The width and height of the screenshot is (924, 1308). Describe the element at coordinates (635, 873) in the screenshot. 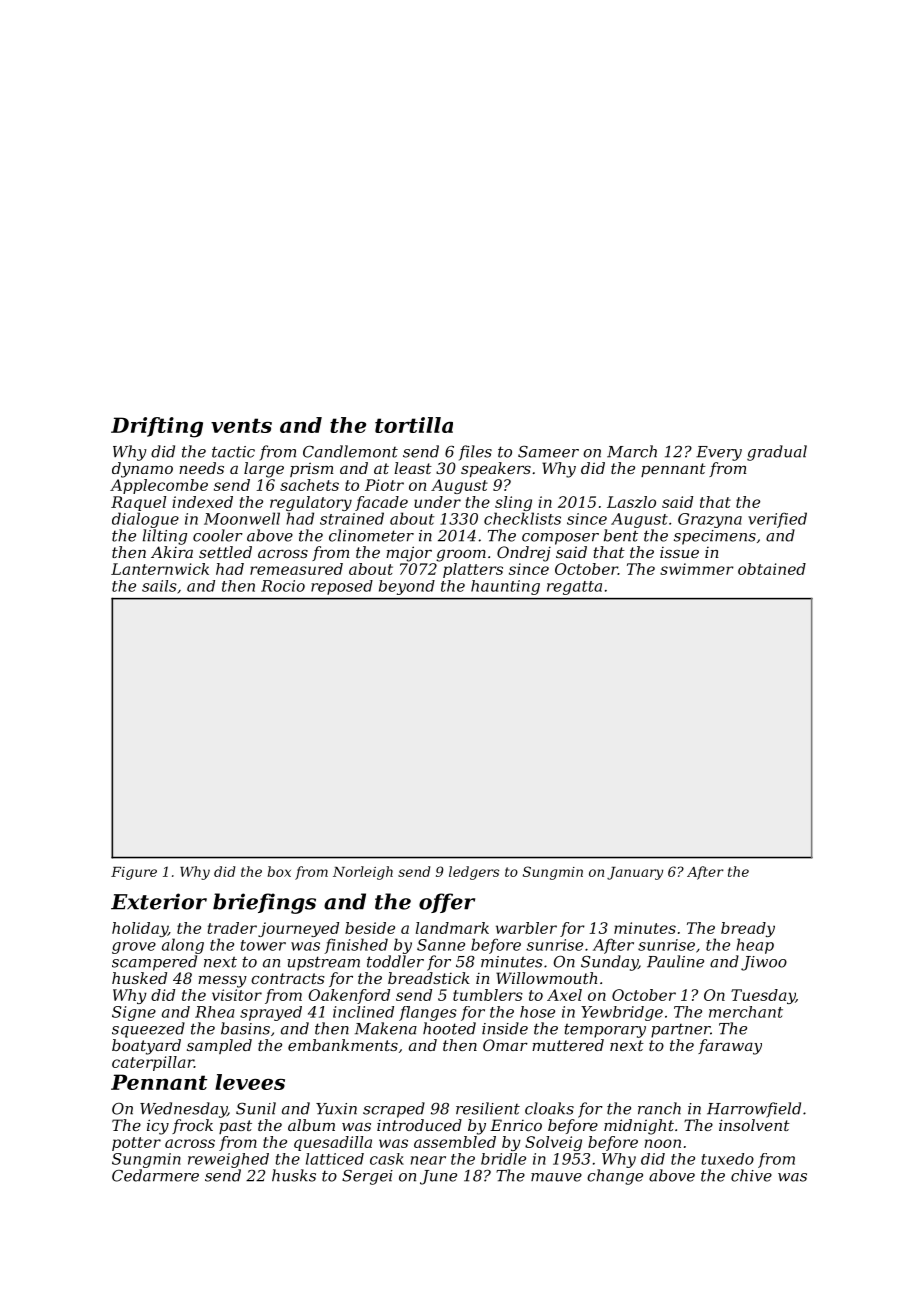

I see `January` at that location.
